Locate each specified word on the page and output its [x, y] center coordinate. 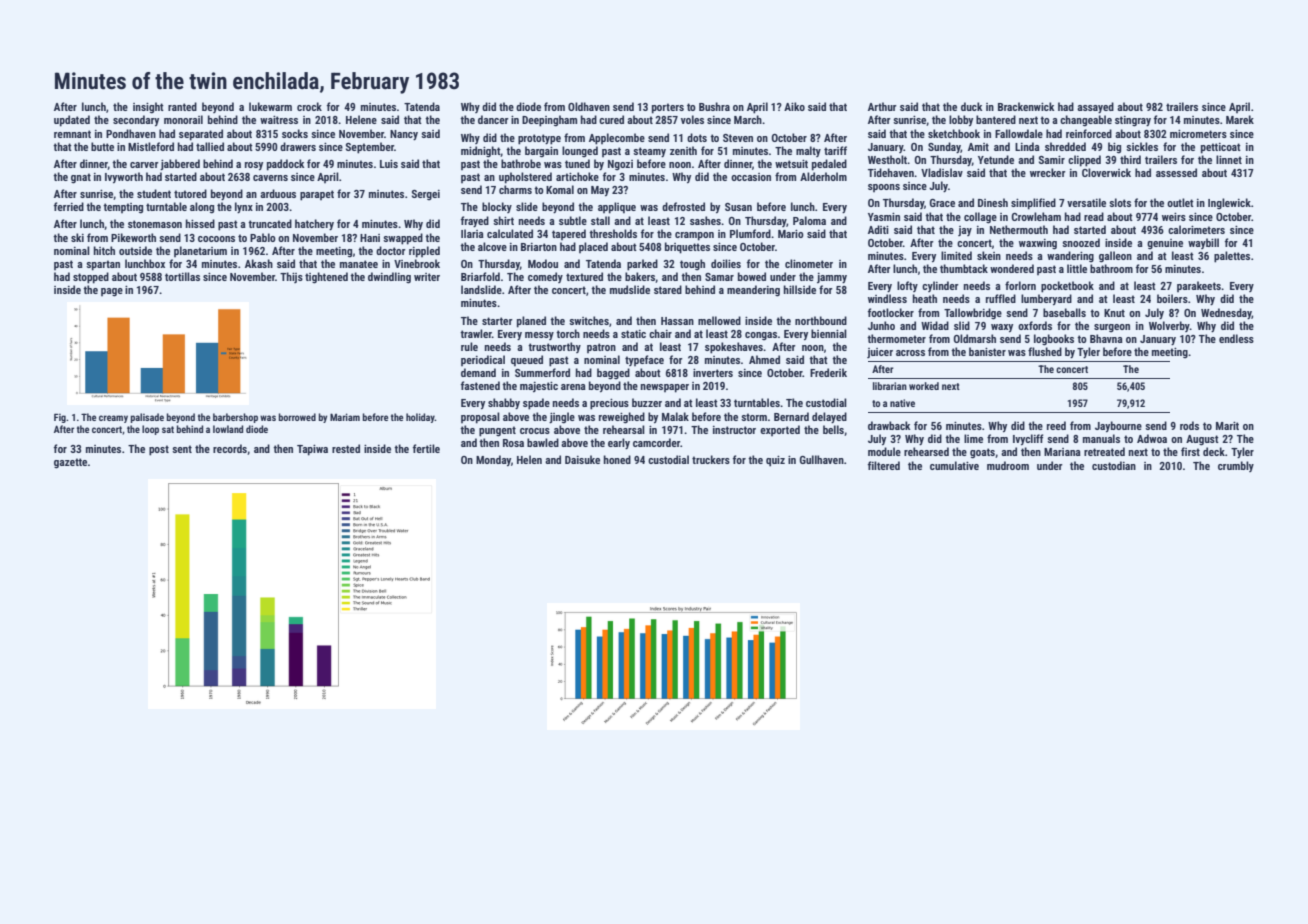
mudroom [1008, 465]
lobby [961, 120]
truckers [711, 459]
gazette [70, 463]
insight [148, 108]
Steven [738, 138]
